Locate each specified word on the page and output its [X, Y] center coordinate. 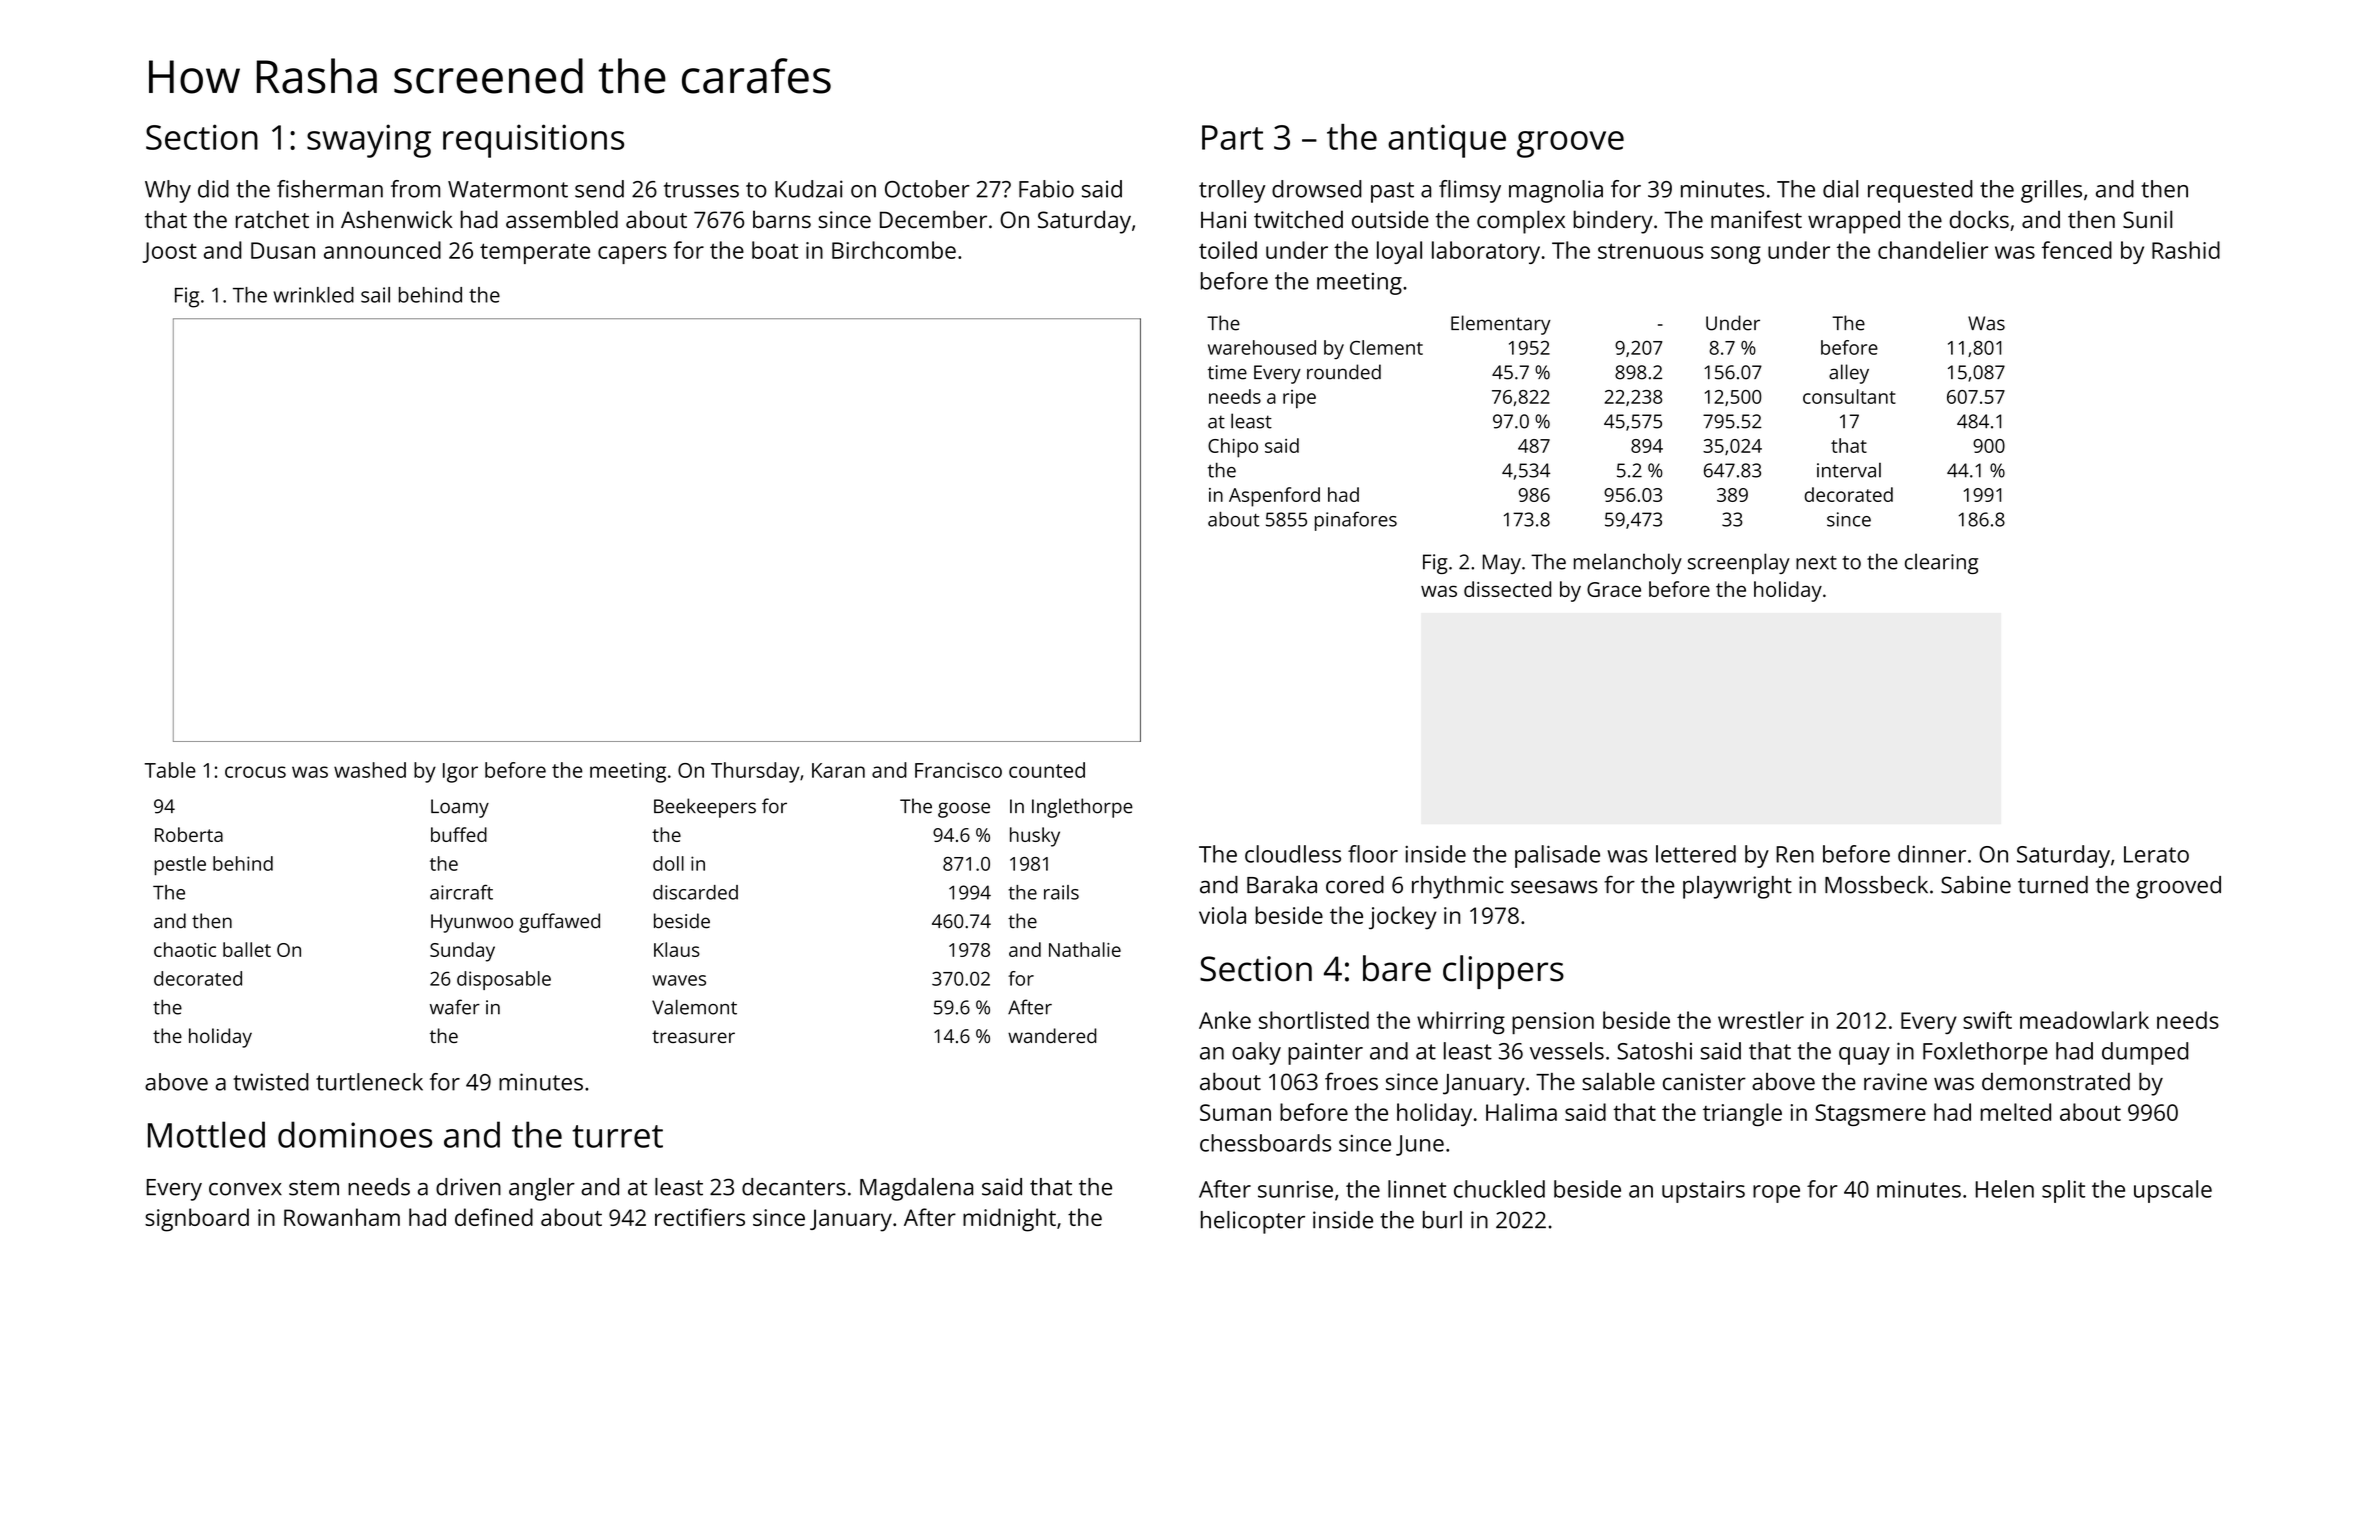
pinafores [1356, 521]
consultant [1849, 396]
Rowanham [342, 1217]
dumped [2145, 1053]
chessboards [1265, 1143]
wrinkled [313, 295]
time [1227, 372]
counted [1047, 770]
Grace [1614, 589]
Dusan [283, 250]
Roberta [189, 834]
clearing [1941, 563]
